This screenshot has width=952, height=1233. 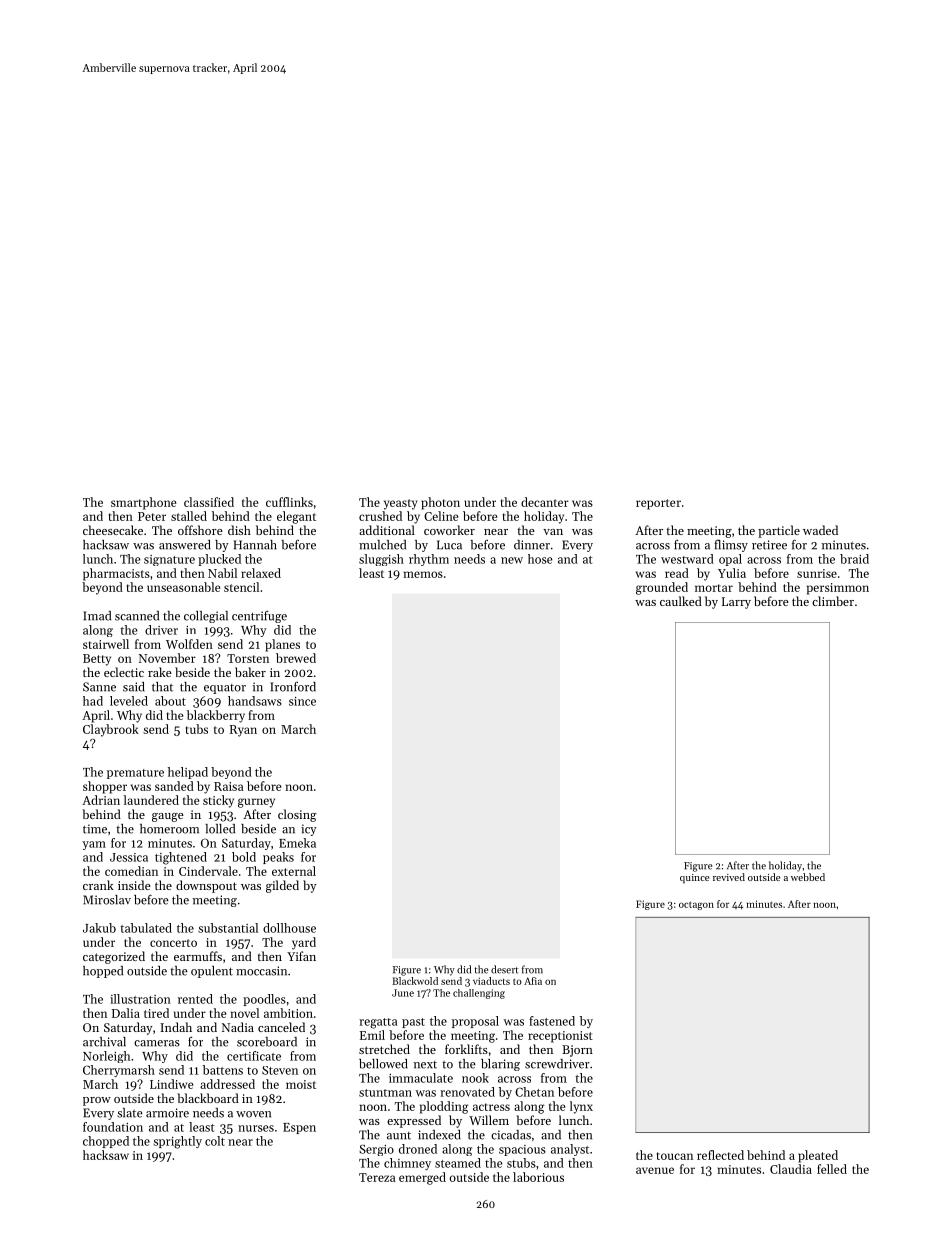 I want to click on emerged, so click(x=422, y=1178).
